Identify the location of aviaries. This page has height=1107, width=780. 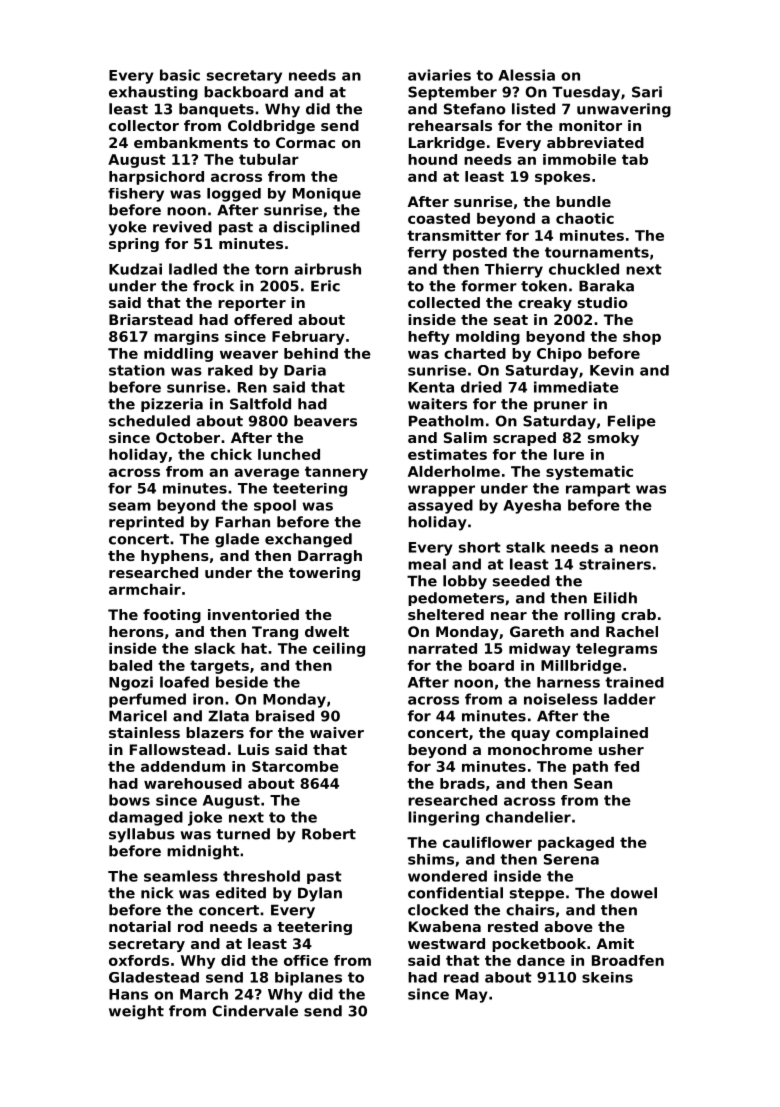
(439, 75).
